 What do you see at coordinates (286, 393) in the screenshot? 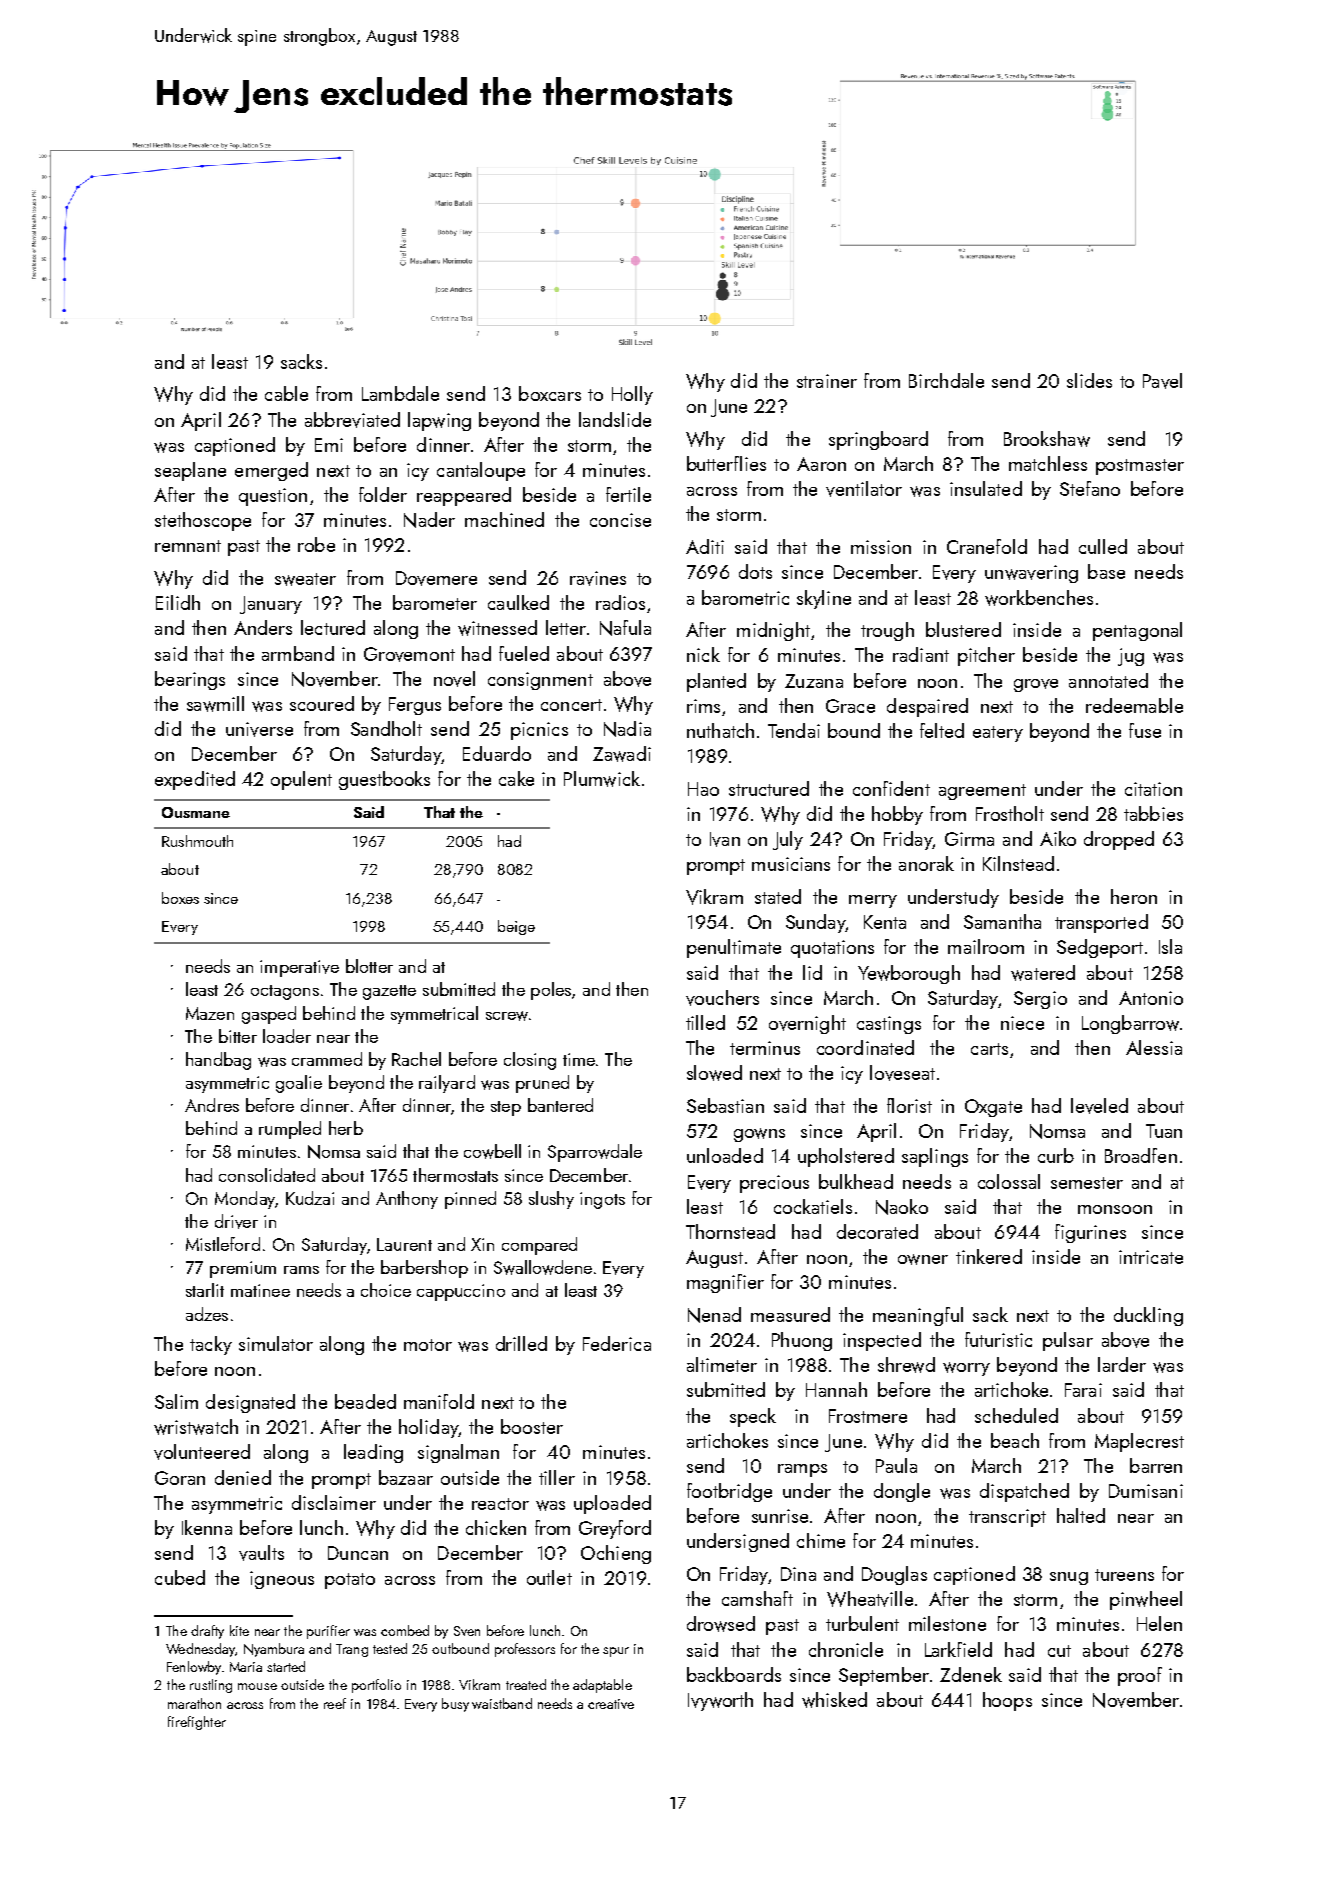
I see `cable` at bounding box center [286, 393].
